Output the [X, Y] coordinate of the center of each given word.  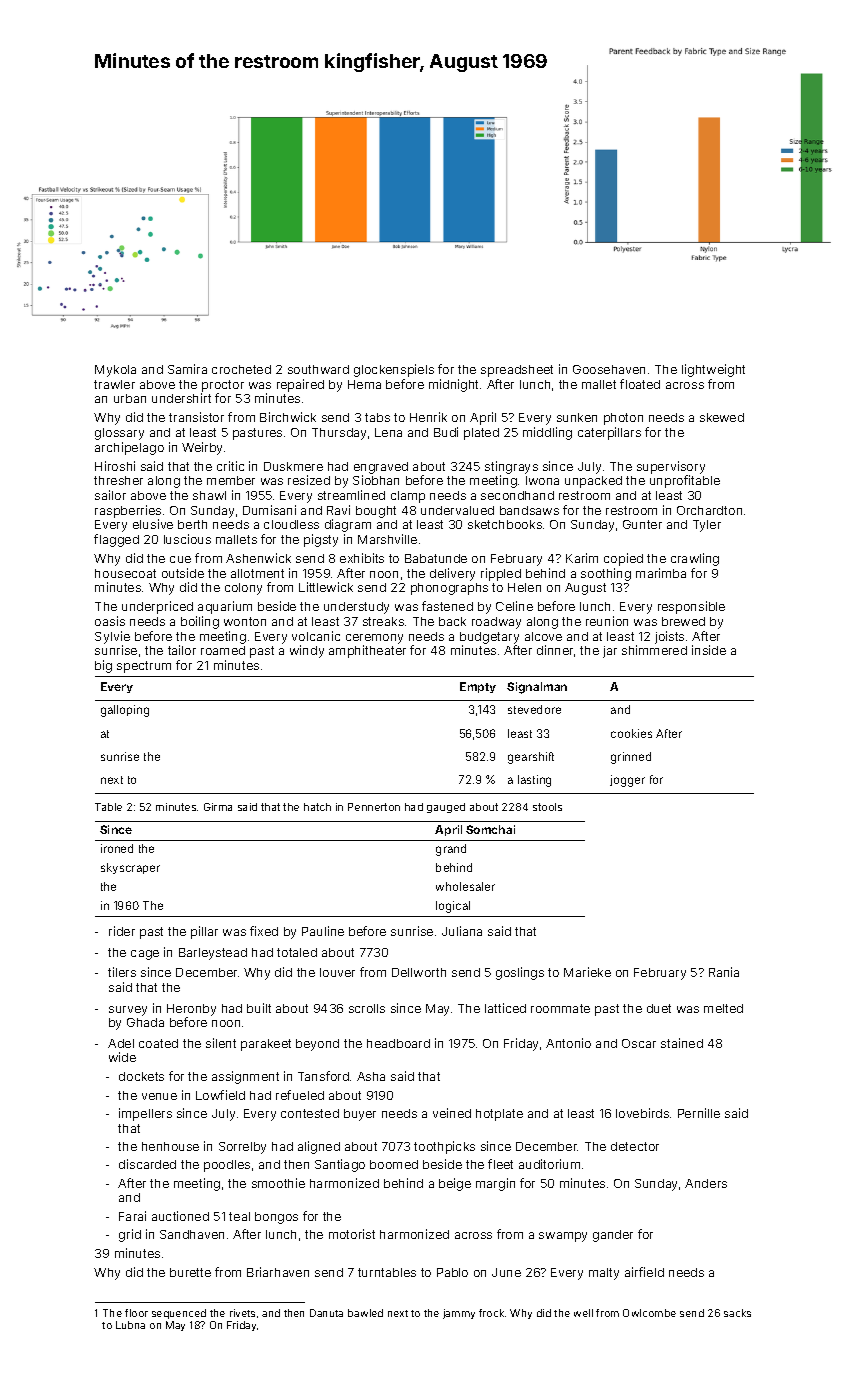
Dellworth [419, 972]
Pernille [699, 1113]
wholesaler [465, 886]
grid [130, 1235]
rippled [501, 574]
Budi [446, 432]
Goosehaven [609, 369]
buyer [360, 1115]
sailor [110, 495]
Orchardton [709, 510]
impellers [145, 1114]
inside [709, 650]
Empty [478, 687]
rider [122, 931]
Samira [187, 369]
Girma [218, 807]
